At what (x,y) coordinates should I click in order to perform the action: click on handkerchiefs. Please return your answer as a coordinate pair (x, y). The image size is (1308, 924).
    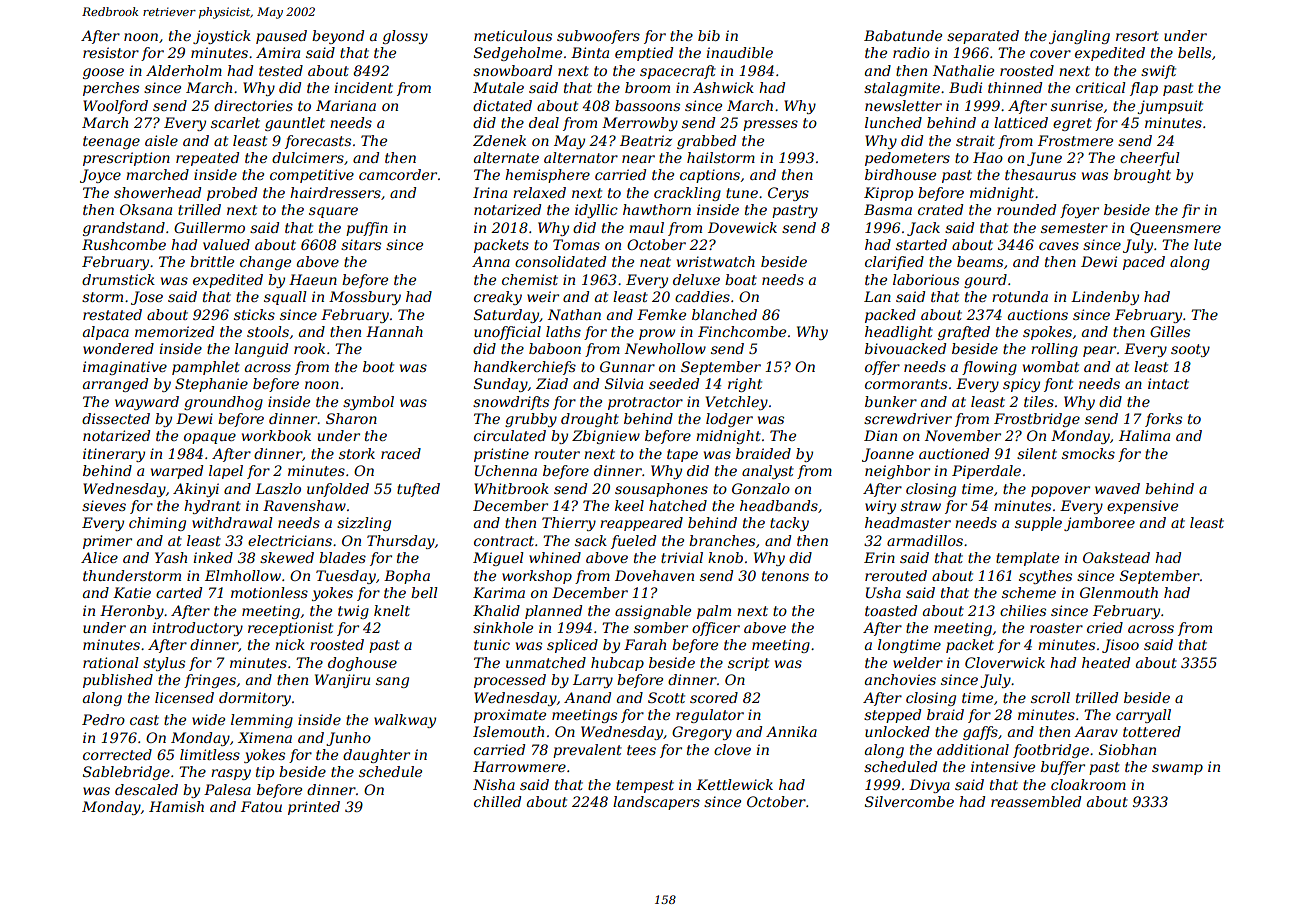
    Looking at the image, I should click on (525, 368).
